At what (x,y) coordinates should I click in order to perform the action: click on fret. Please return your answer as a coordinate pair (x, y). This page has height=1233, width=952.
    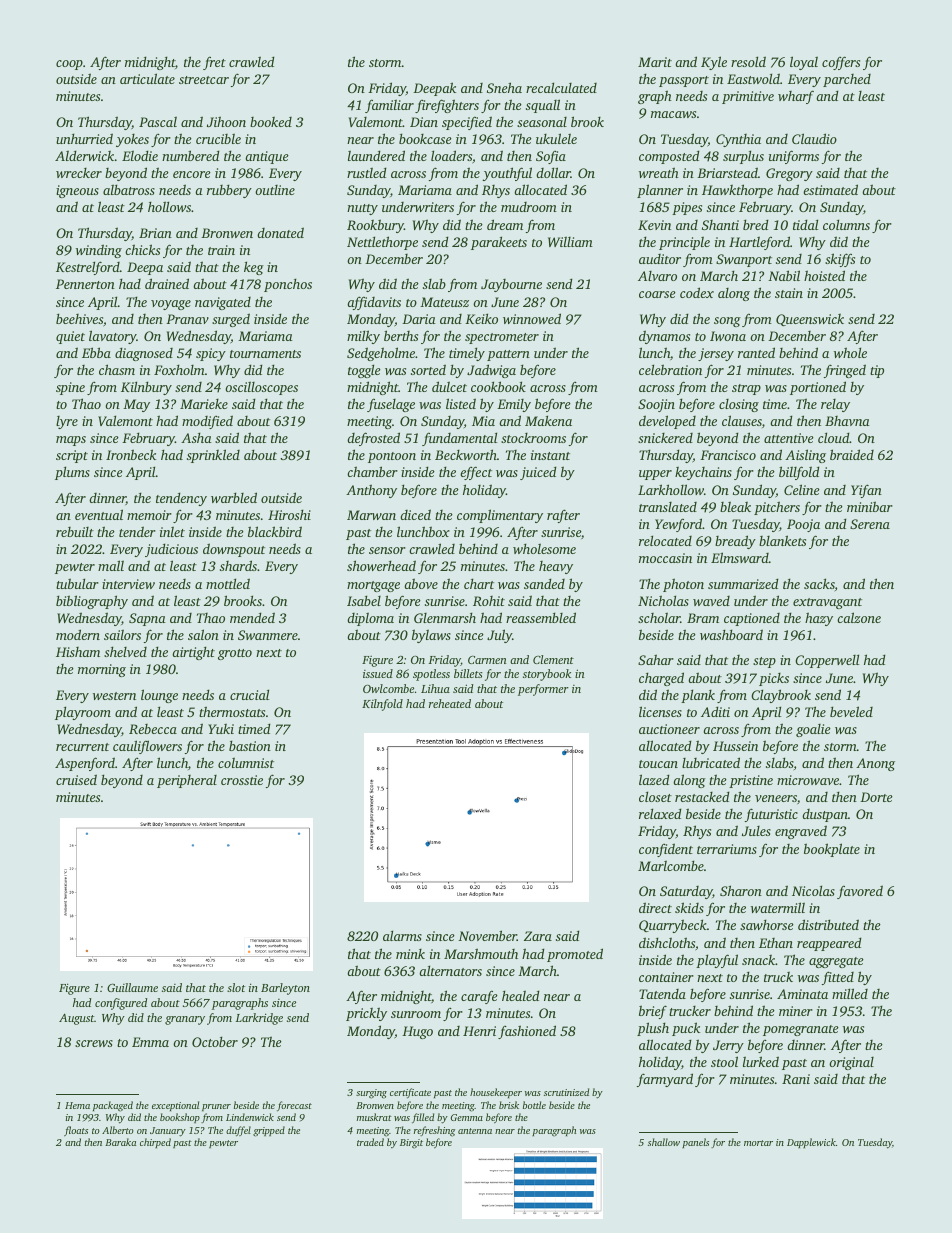
    Looking at the image, I should click on (214, 63).
